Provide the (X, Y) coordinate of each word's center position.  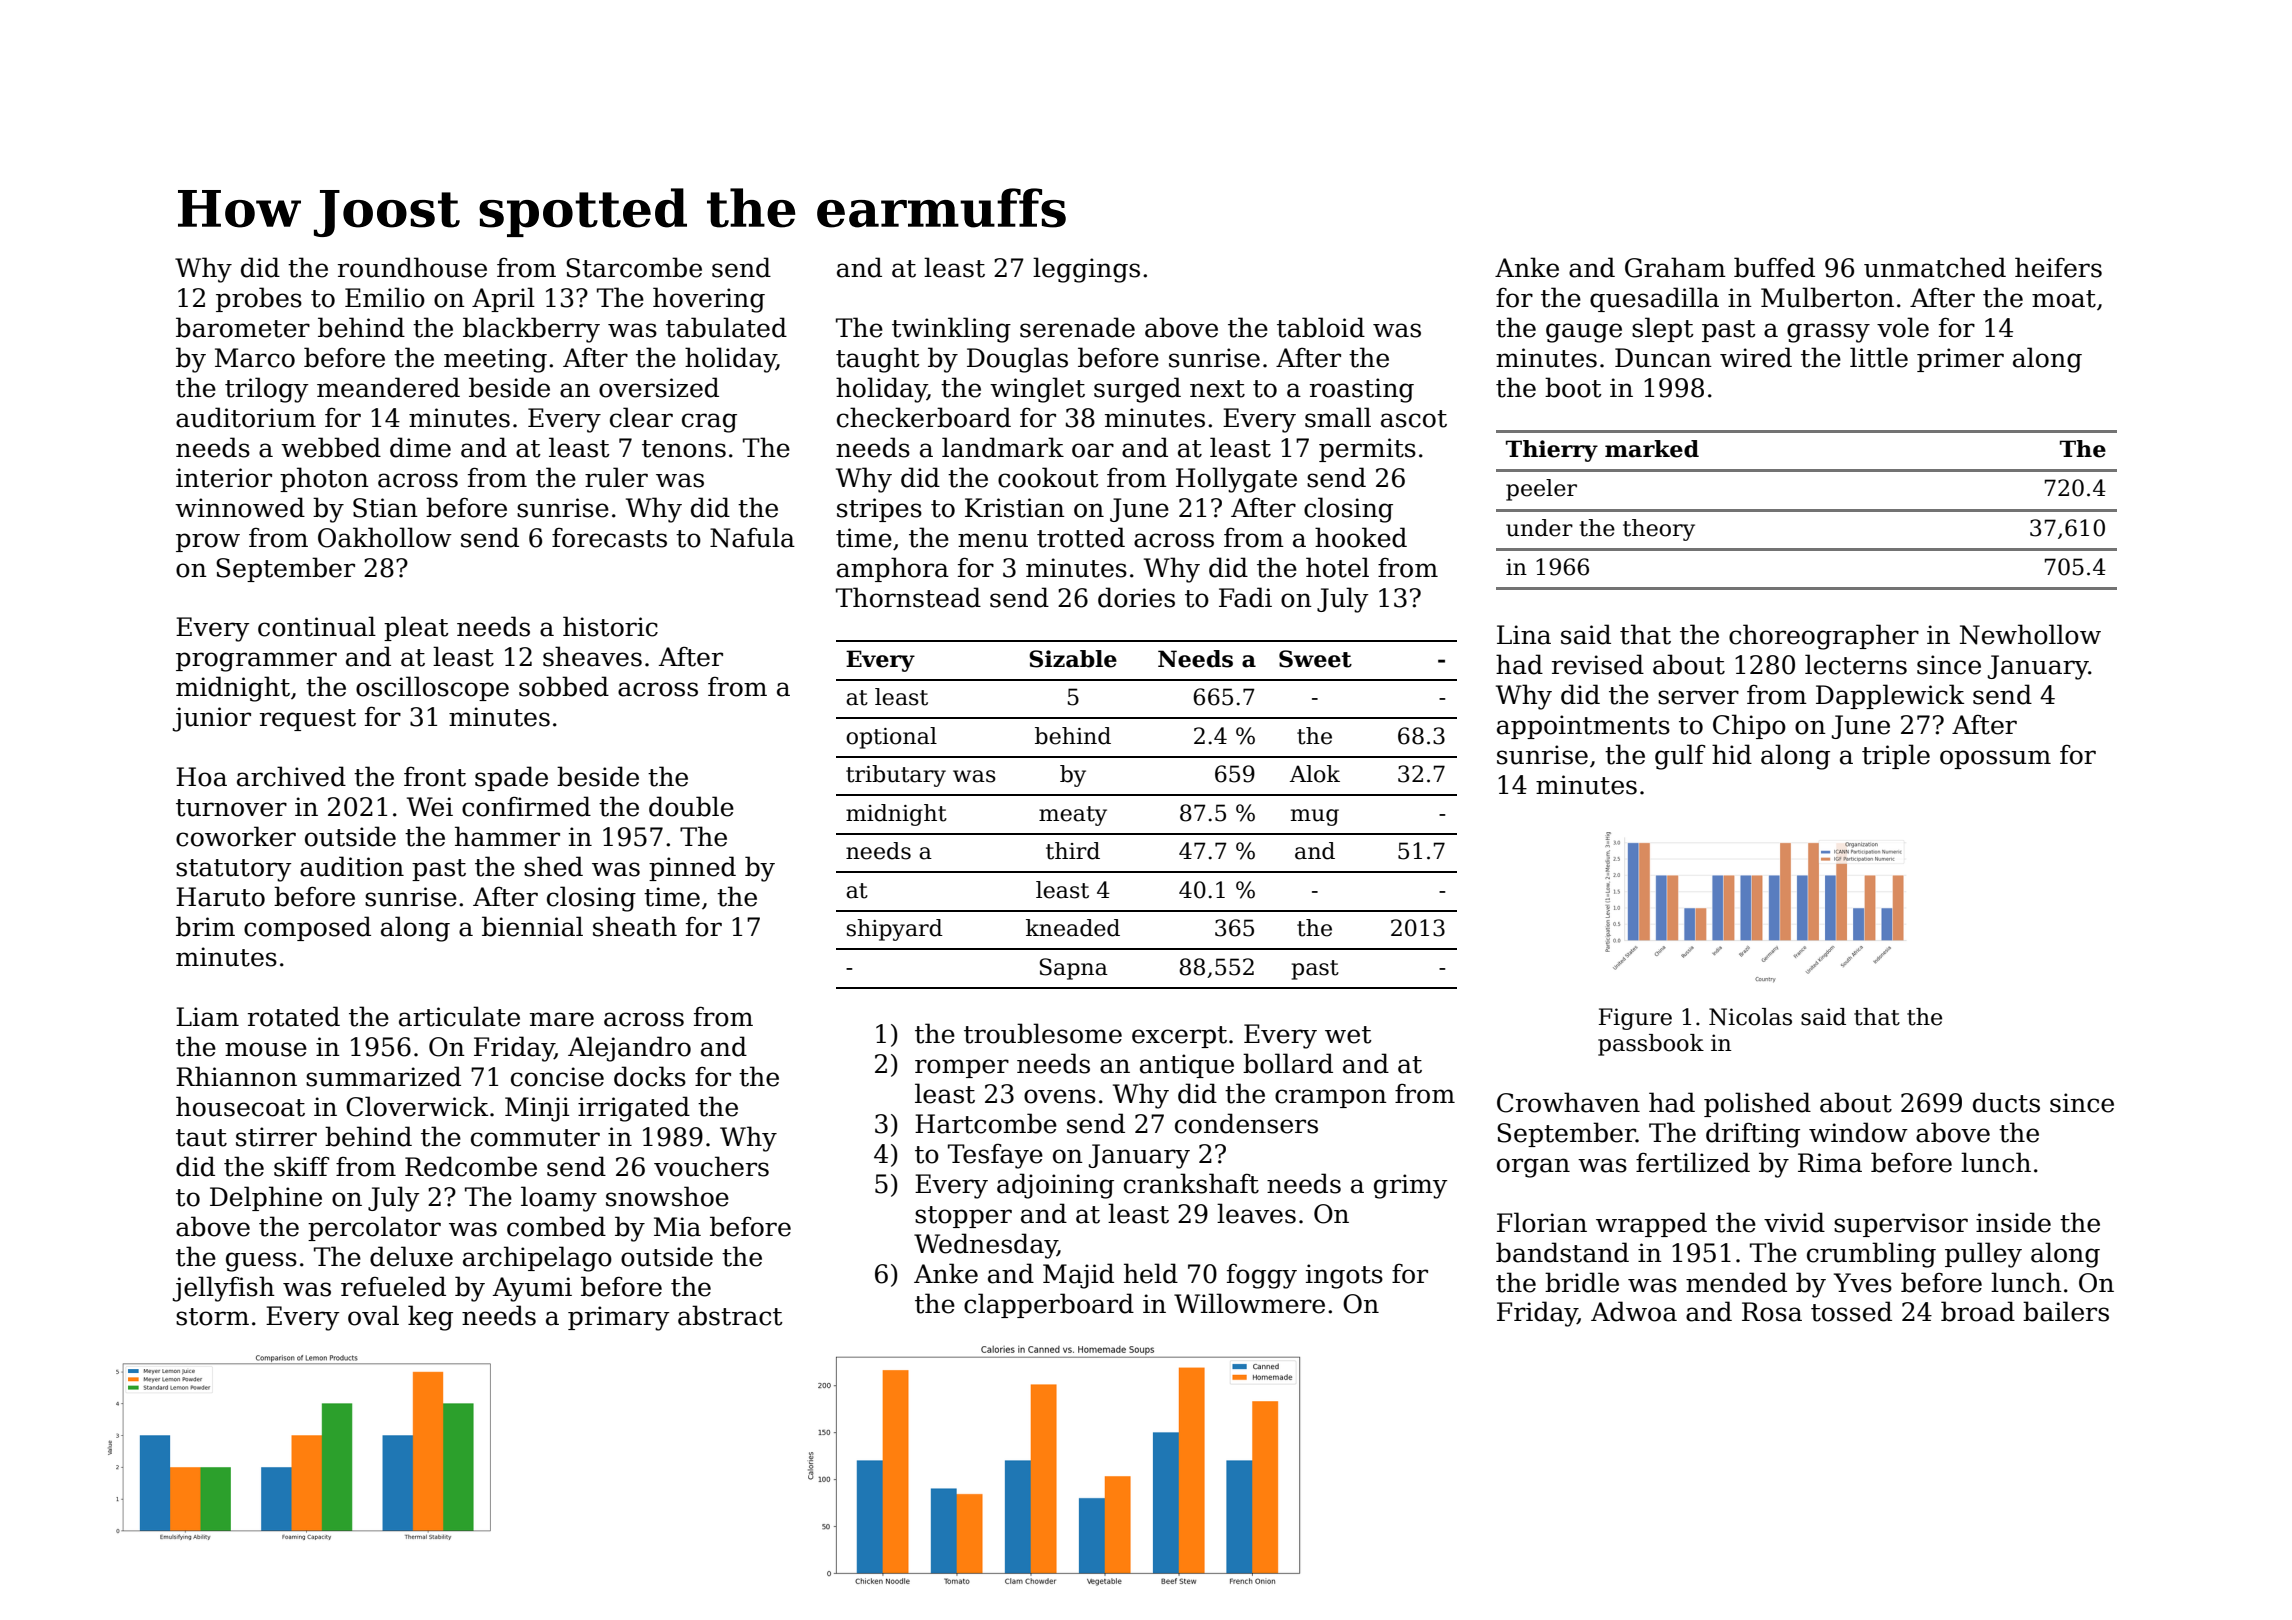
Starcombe (634, 267)
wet (1348, 1035)
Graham (1675, 267)
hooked (1361, 537)
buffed (1774, 267)
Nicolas (1750, 1017)
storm (212, 1317)
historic (610, 626)
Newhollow (2030, 634)
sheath (635, 926)
